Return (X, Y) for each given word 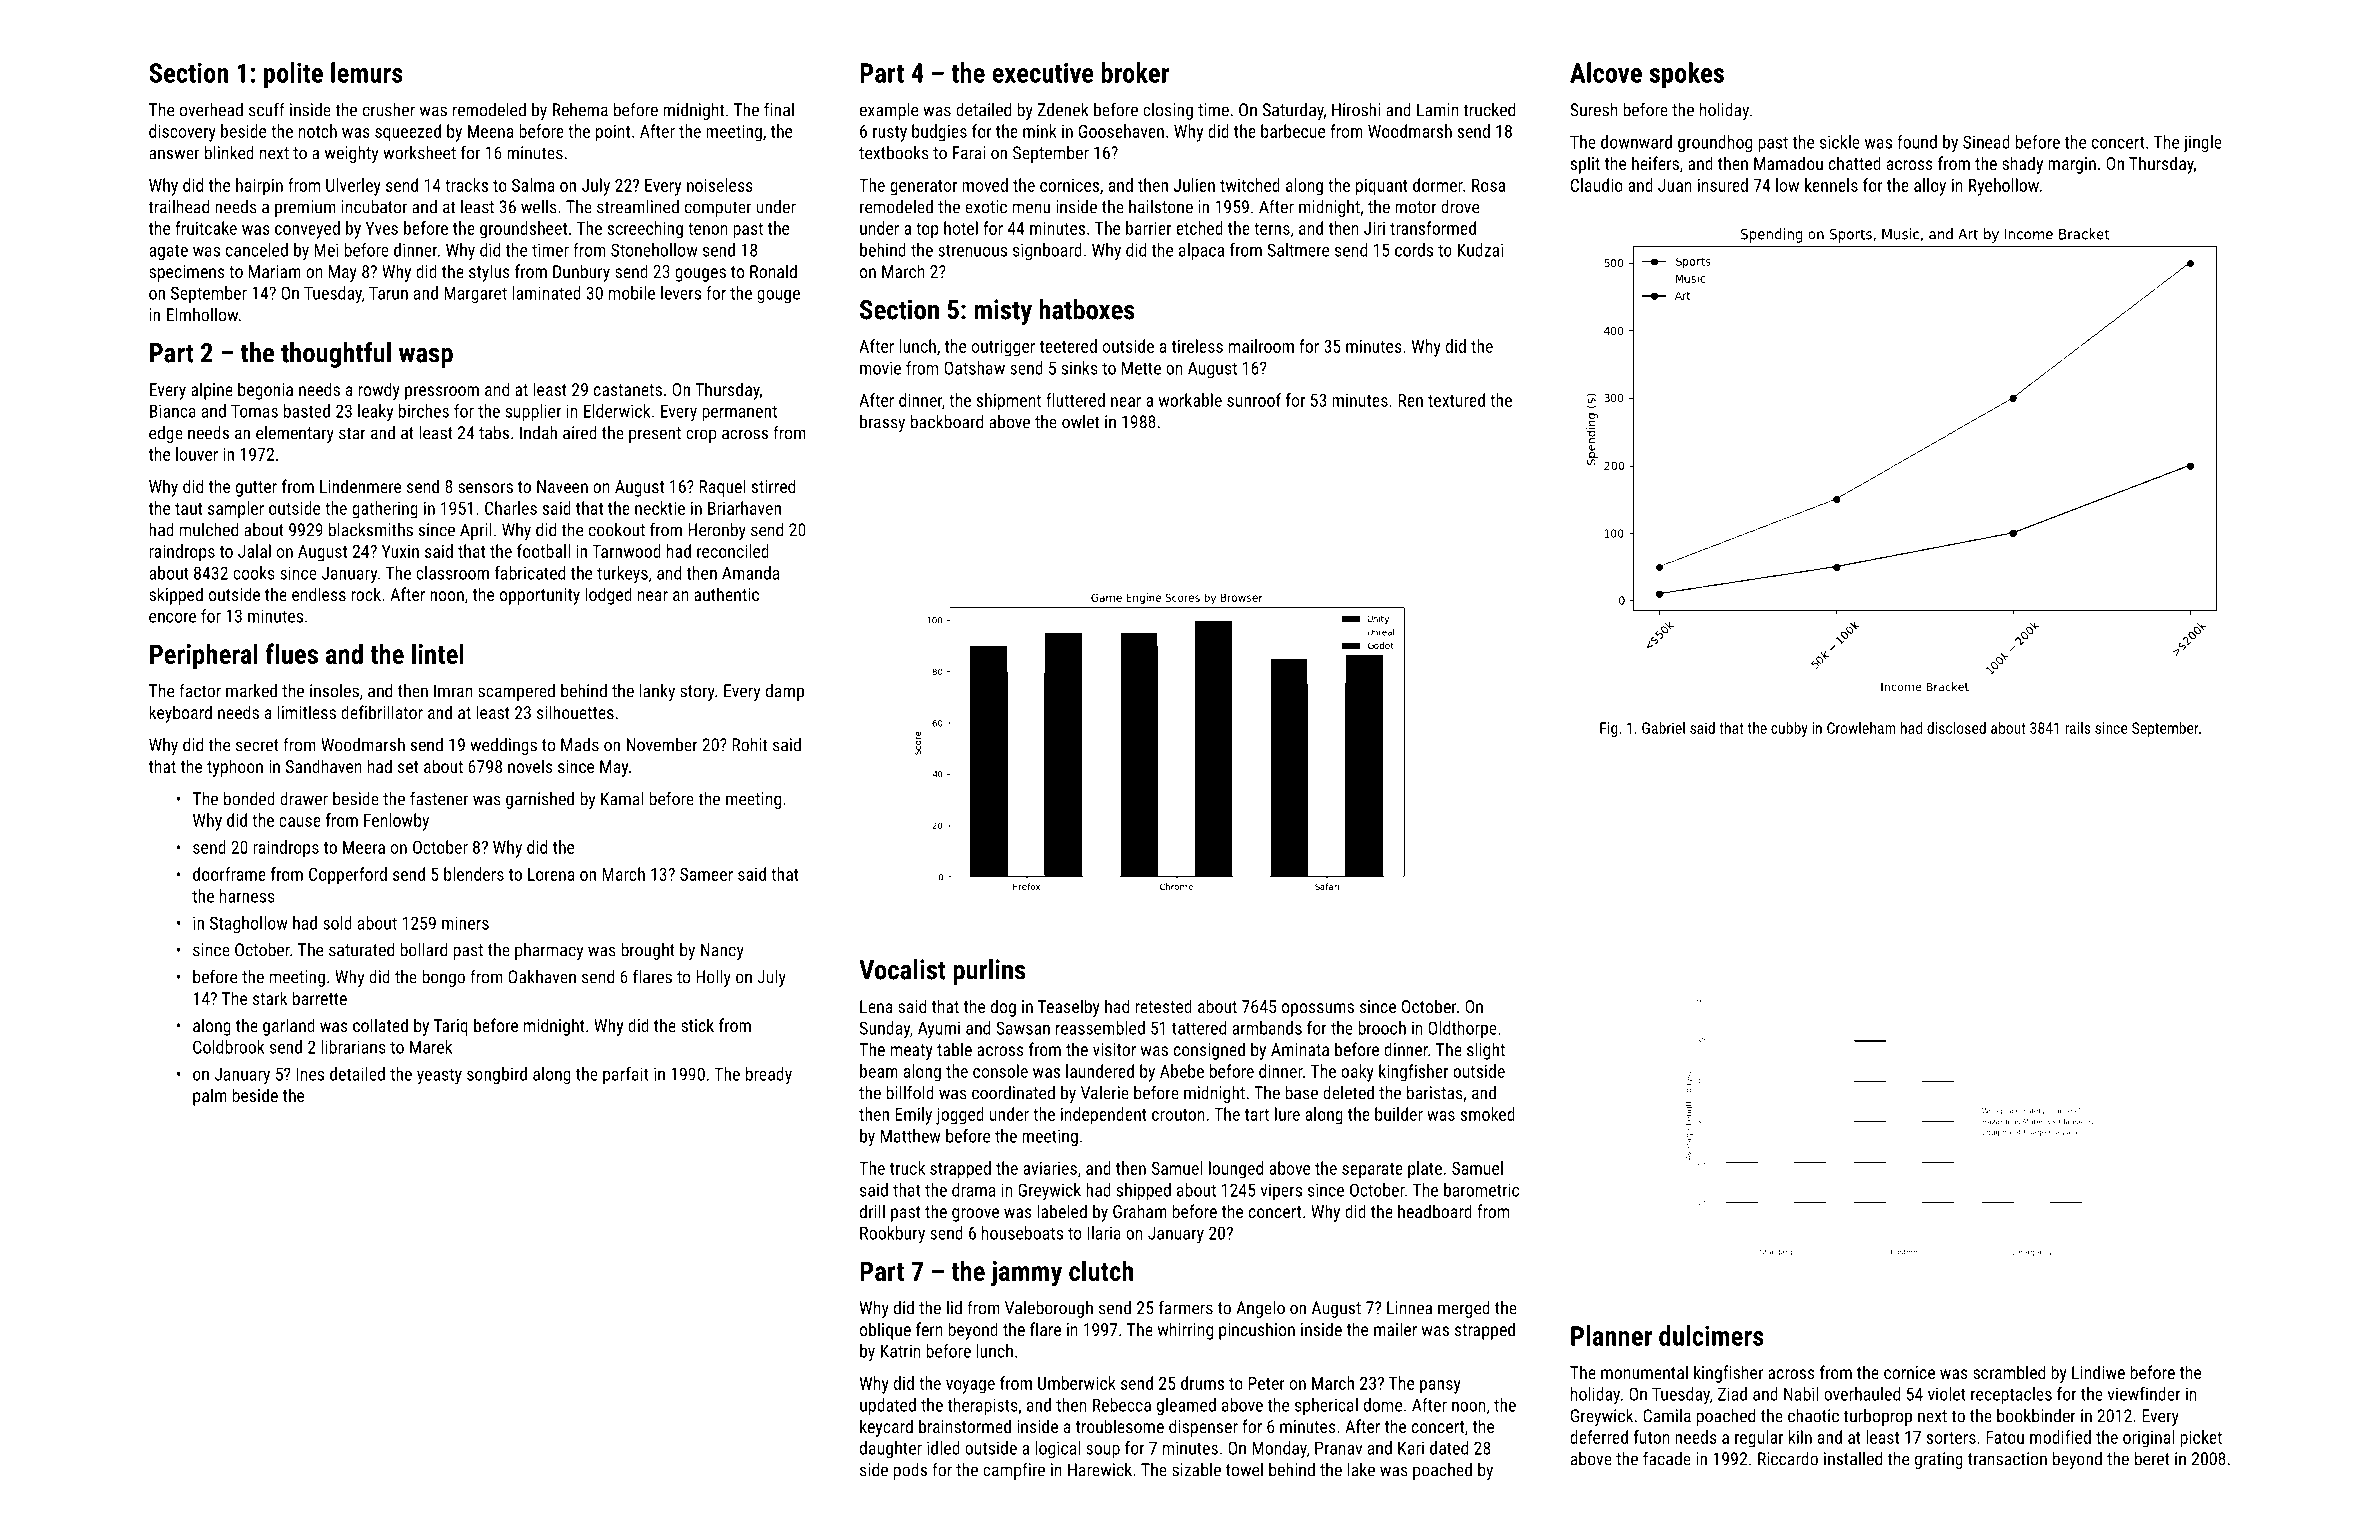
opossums (1318, 1010)
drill (872, 1211)
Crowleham (1861, 728)
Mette (1141, 368)
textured (1456, 400)
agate (168, 252)
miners (465, 923)
